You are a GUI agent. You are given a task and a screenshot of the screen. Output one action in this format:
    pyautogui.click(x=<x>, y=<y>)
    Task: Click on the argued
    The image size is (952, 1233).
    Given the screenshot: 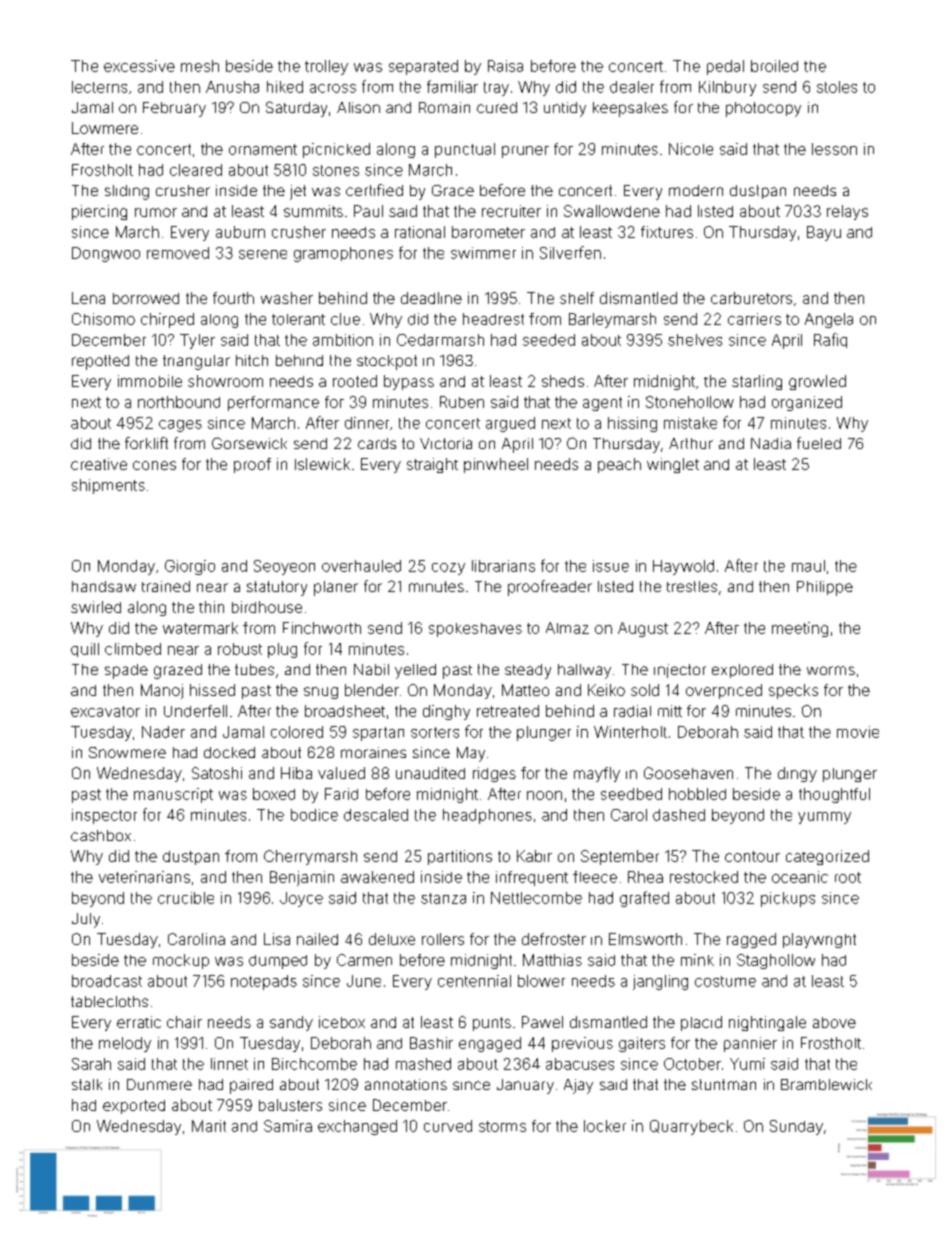 What is the action you would take?
    pyautogui.click(x=510, y=424)
